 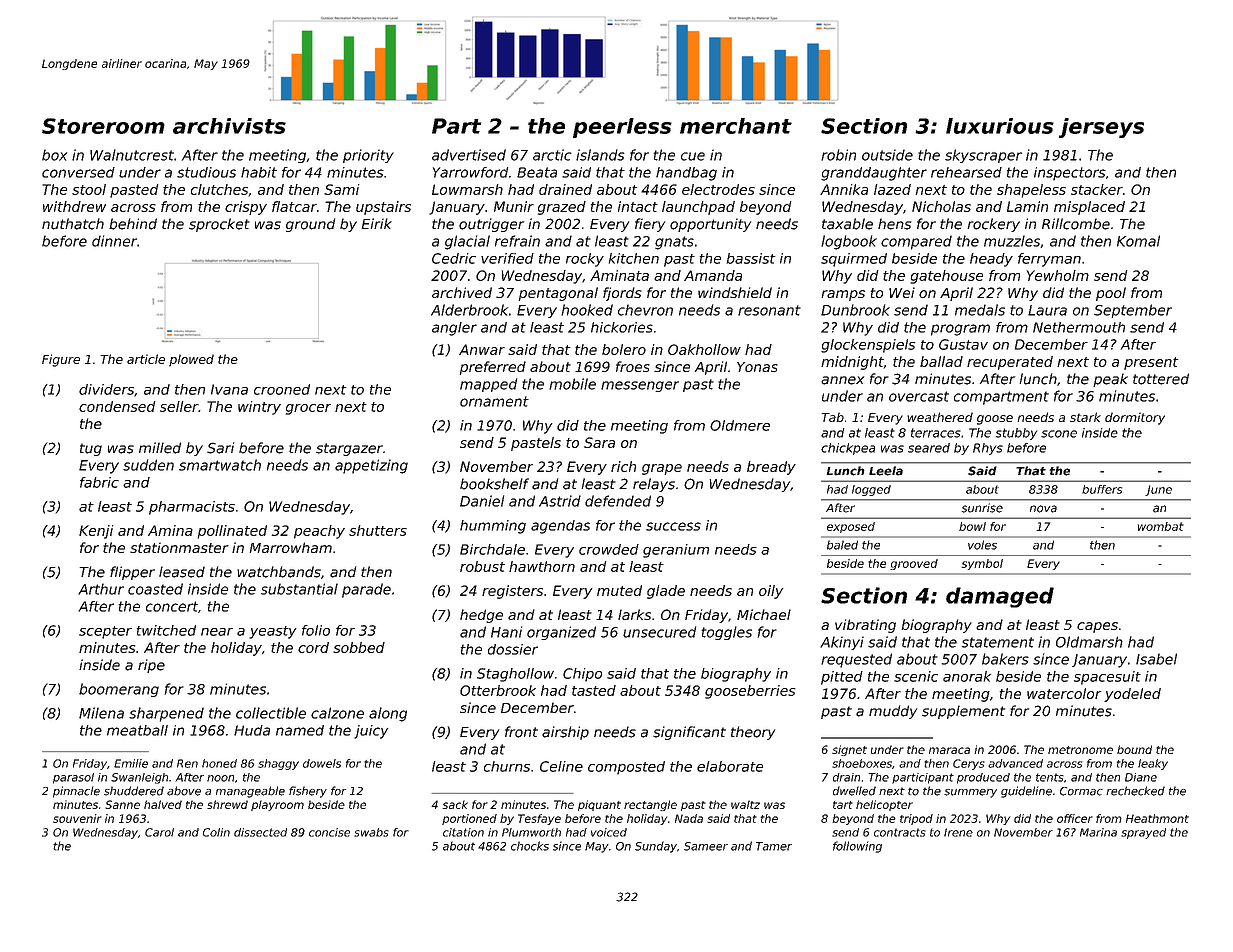 I want to click on Celine, so click(x=561, y=766).
